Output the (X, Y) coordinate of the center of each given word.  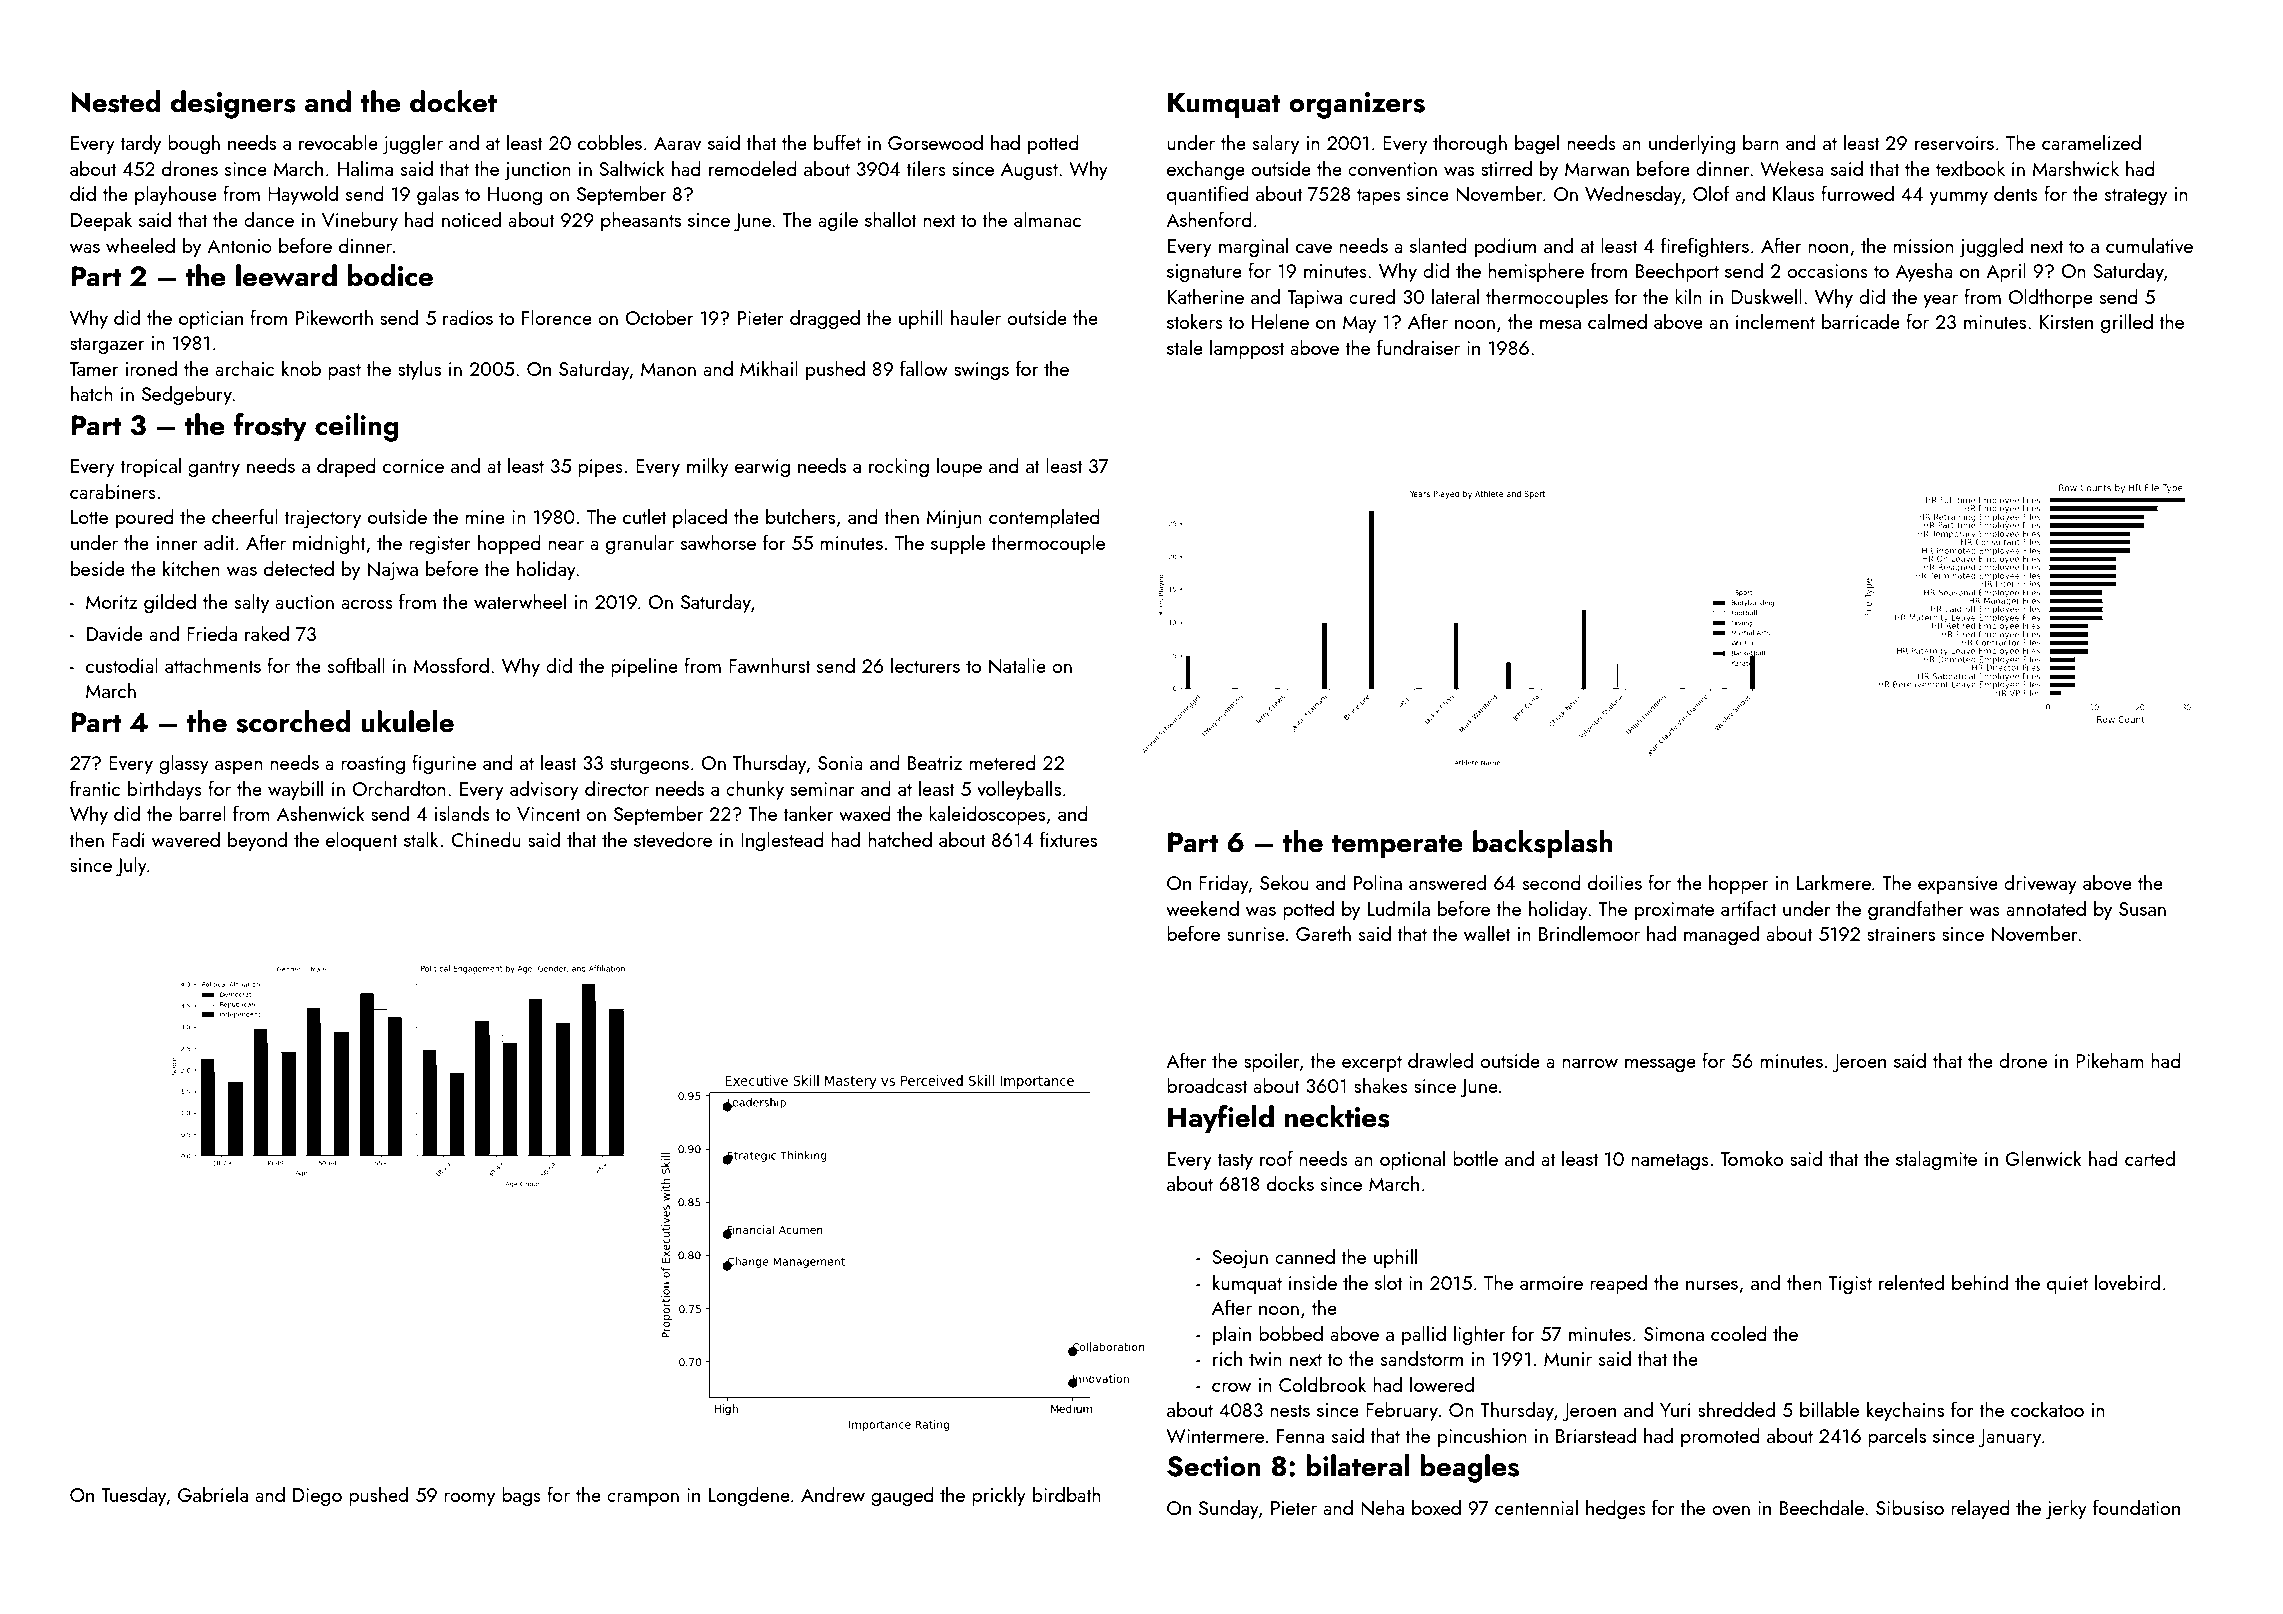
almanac (1047, 219)
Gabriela (213, 1494)
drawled (1440, 1060)
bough (194, 144)
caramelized (2091, 142)
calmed (1617, 321)
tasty (1235, 1162)
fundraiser (1418, 347)
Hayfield (1221, 1119)
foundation (2136, 1507)
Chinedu (486, 839)
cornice (413, 466)
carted (2150, 1158)
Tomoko (1752, 1158)
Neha (1382, 1507)
